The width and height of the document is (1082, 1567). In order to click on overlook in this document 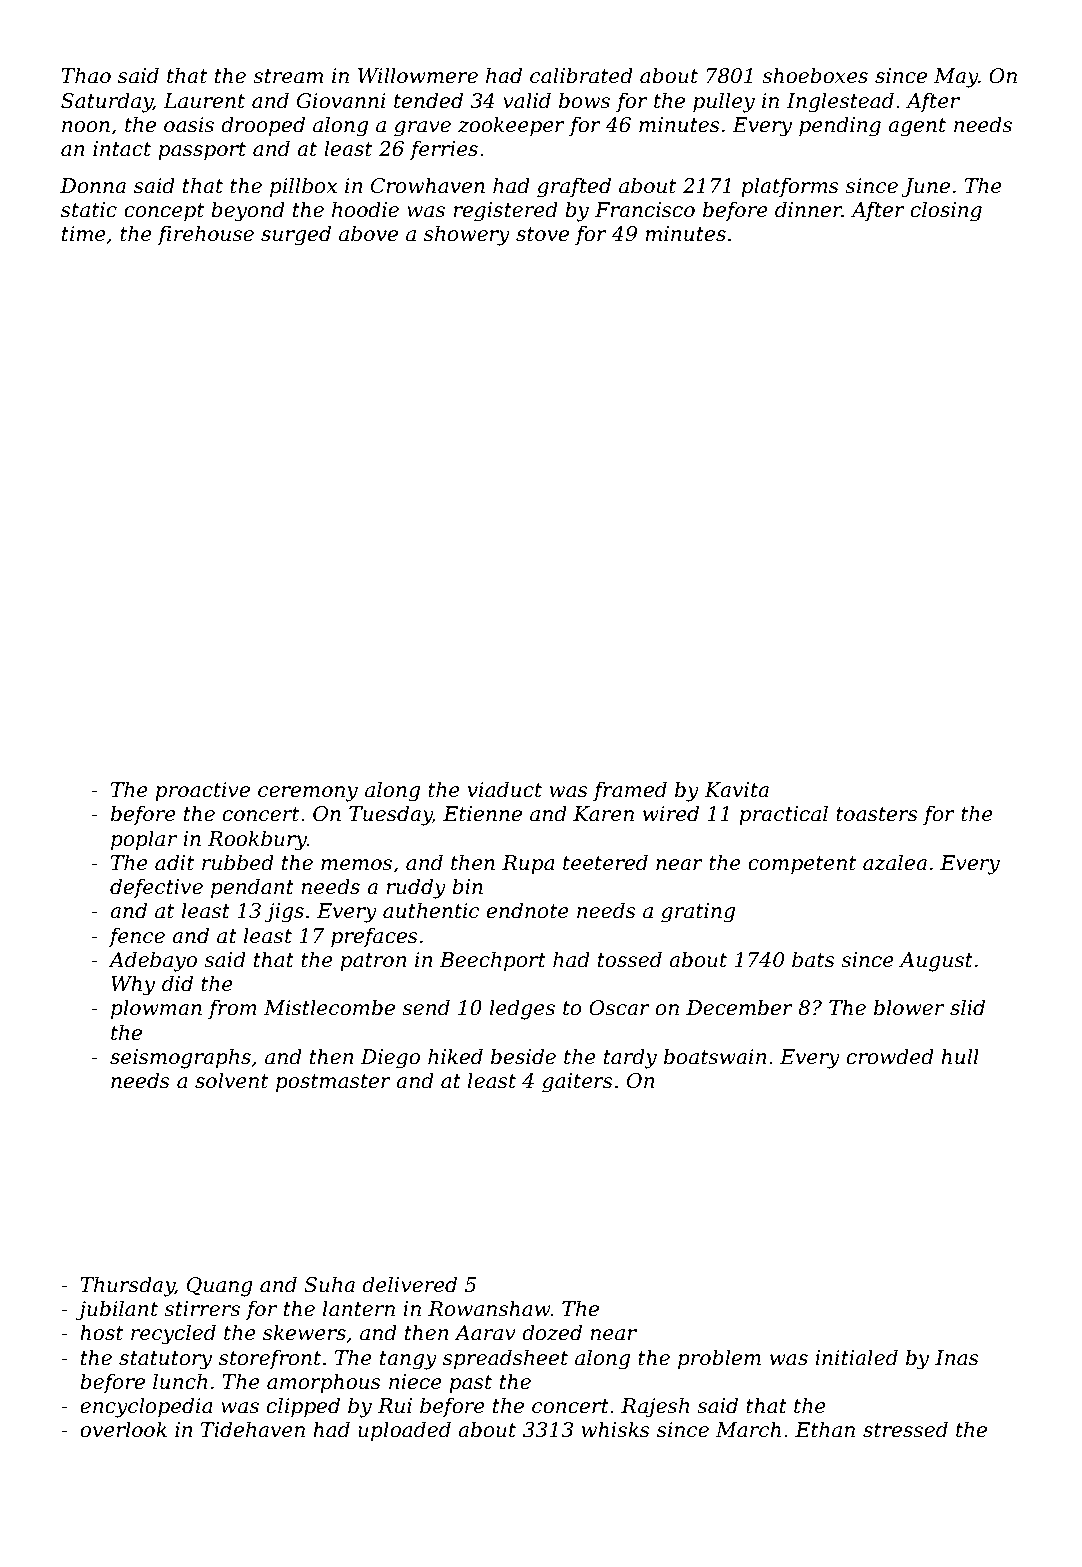, I will do `click(123, 1429)`.
